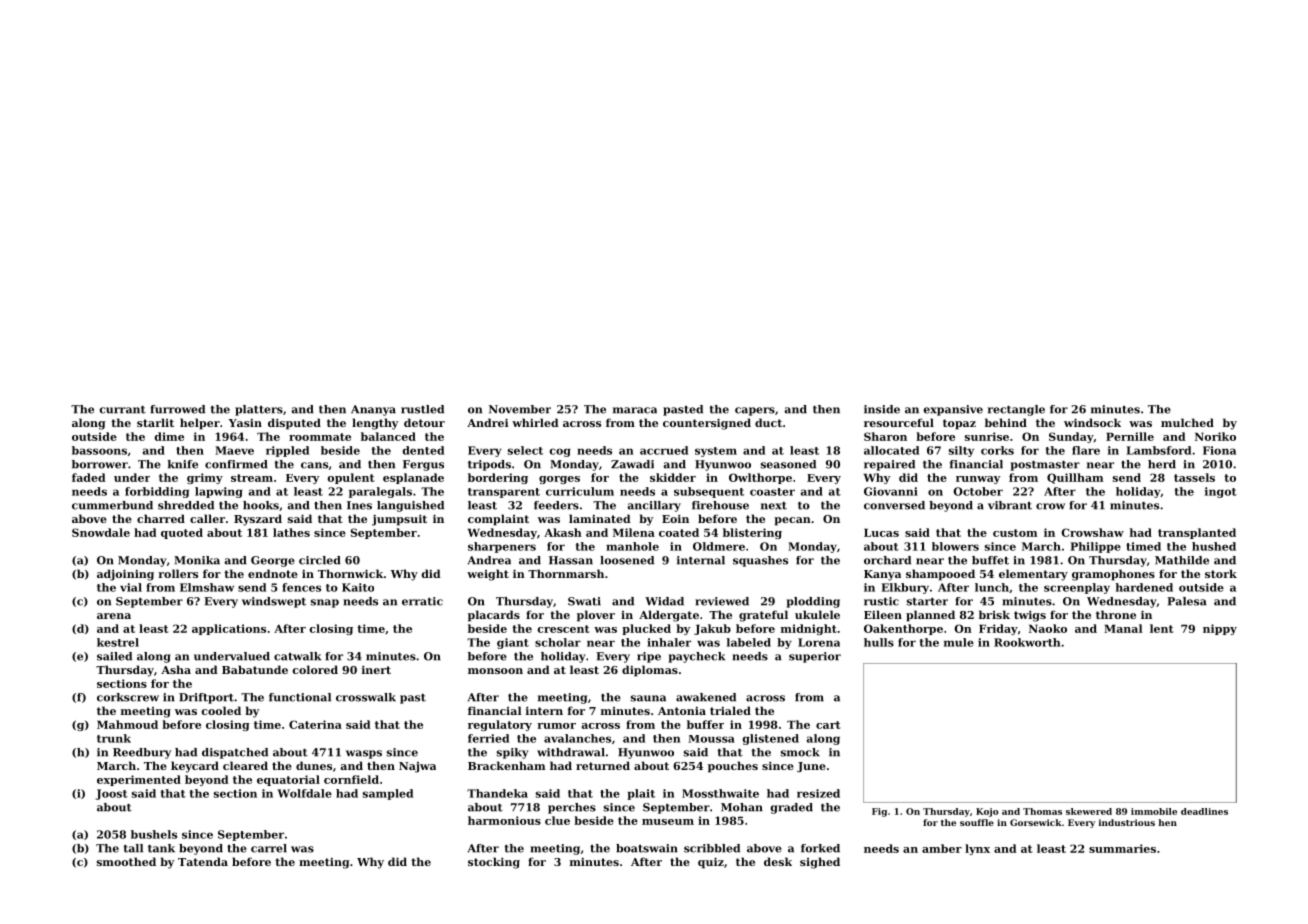  What do you see at coordinates (959, 642) in the screenshot?
I see `mule` at bounding box center [959, 642].
